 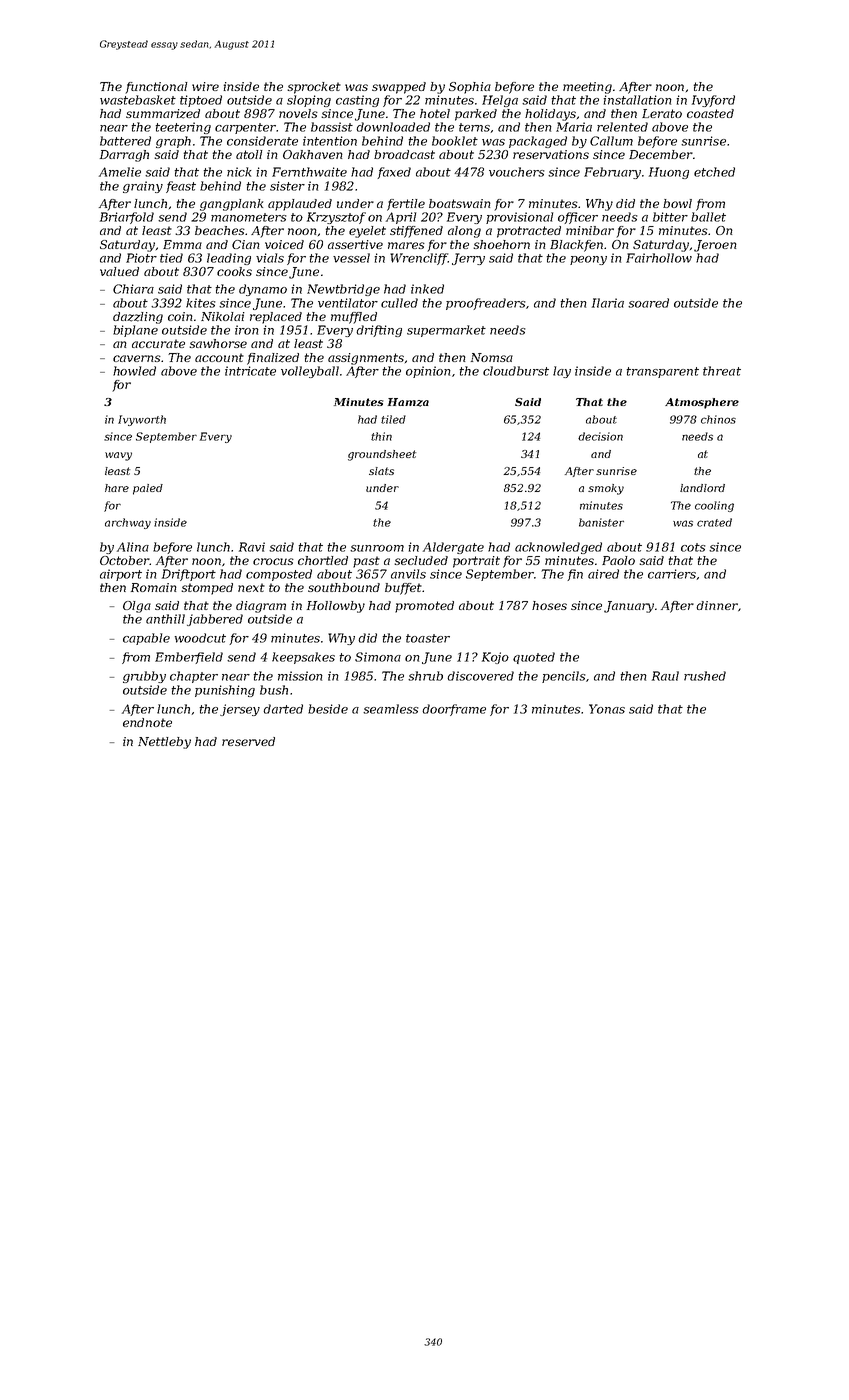 I want to click on chortled, so click(x=323, y=560).
